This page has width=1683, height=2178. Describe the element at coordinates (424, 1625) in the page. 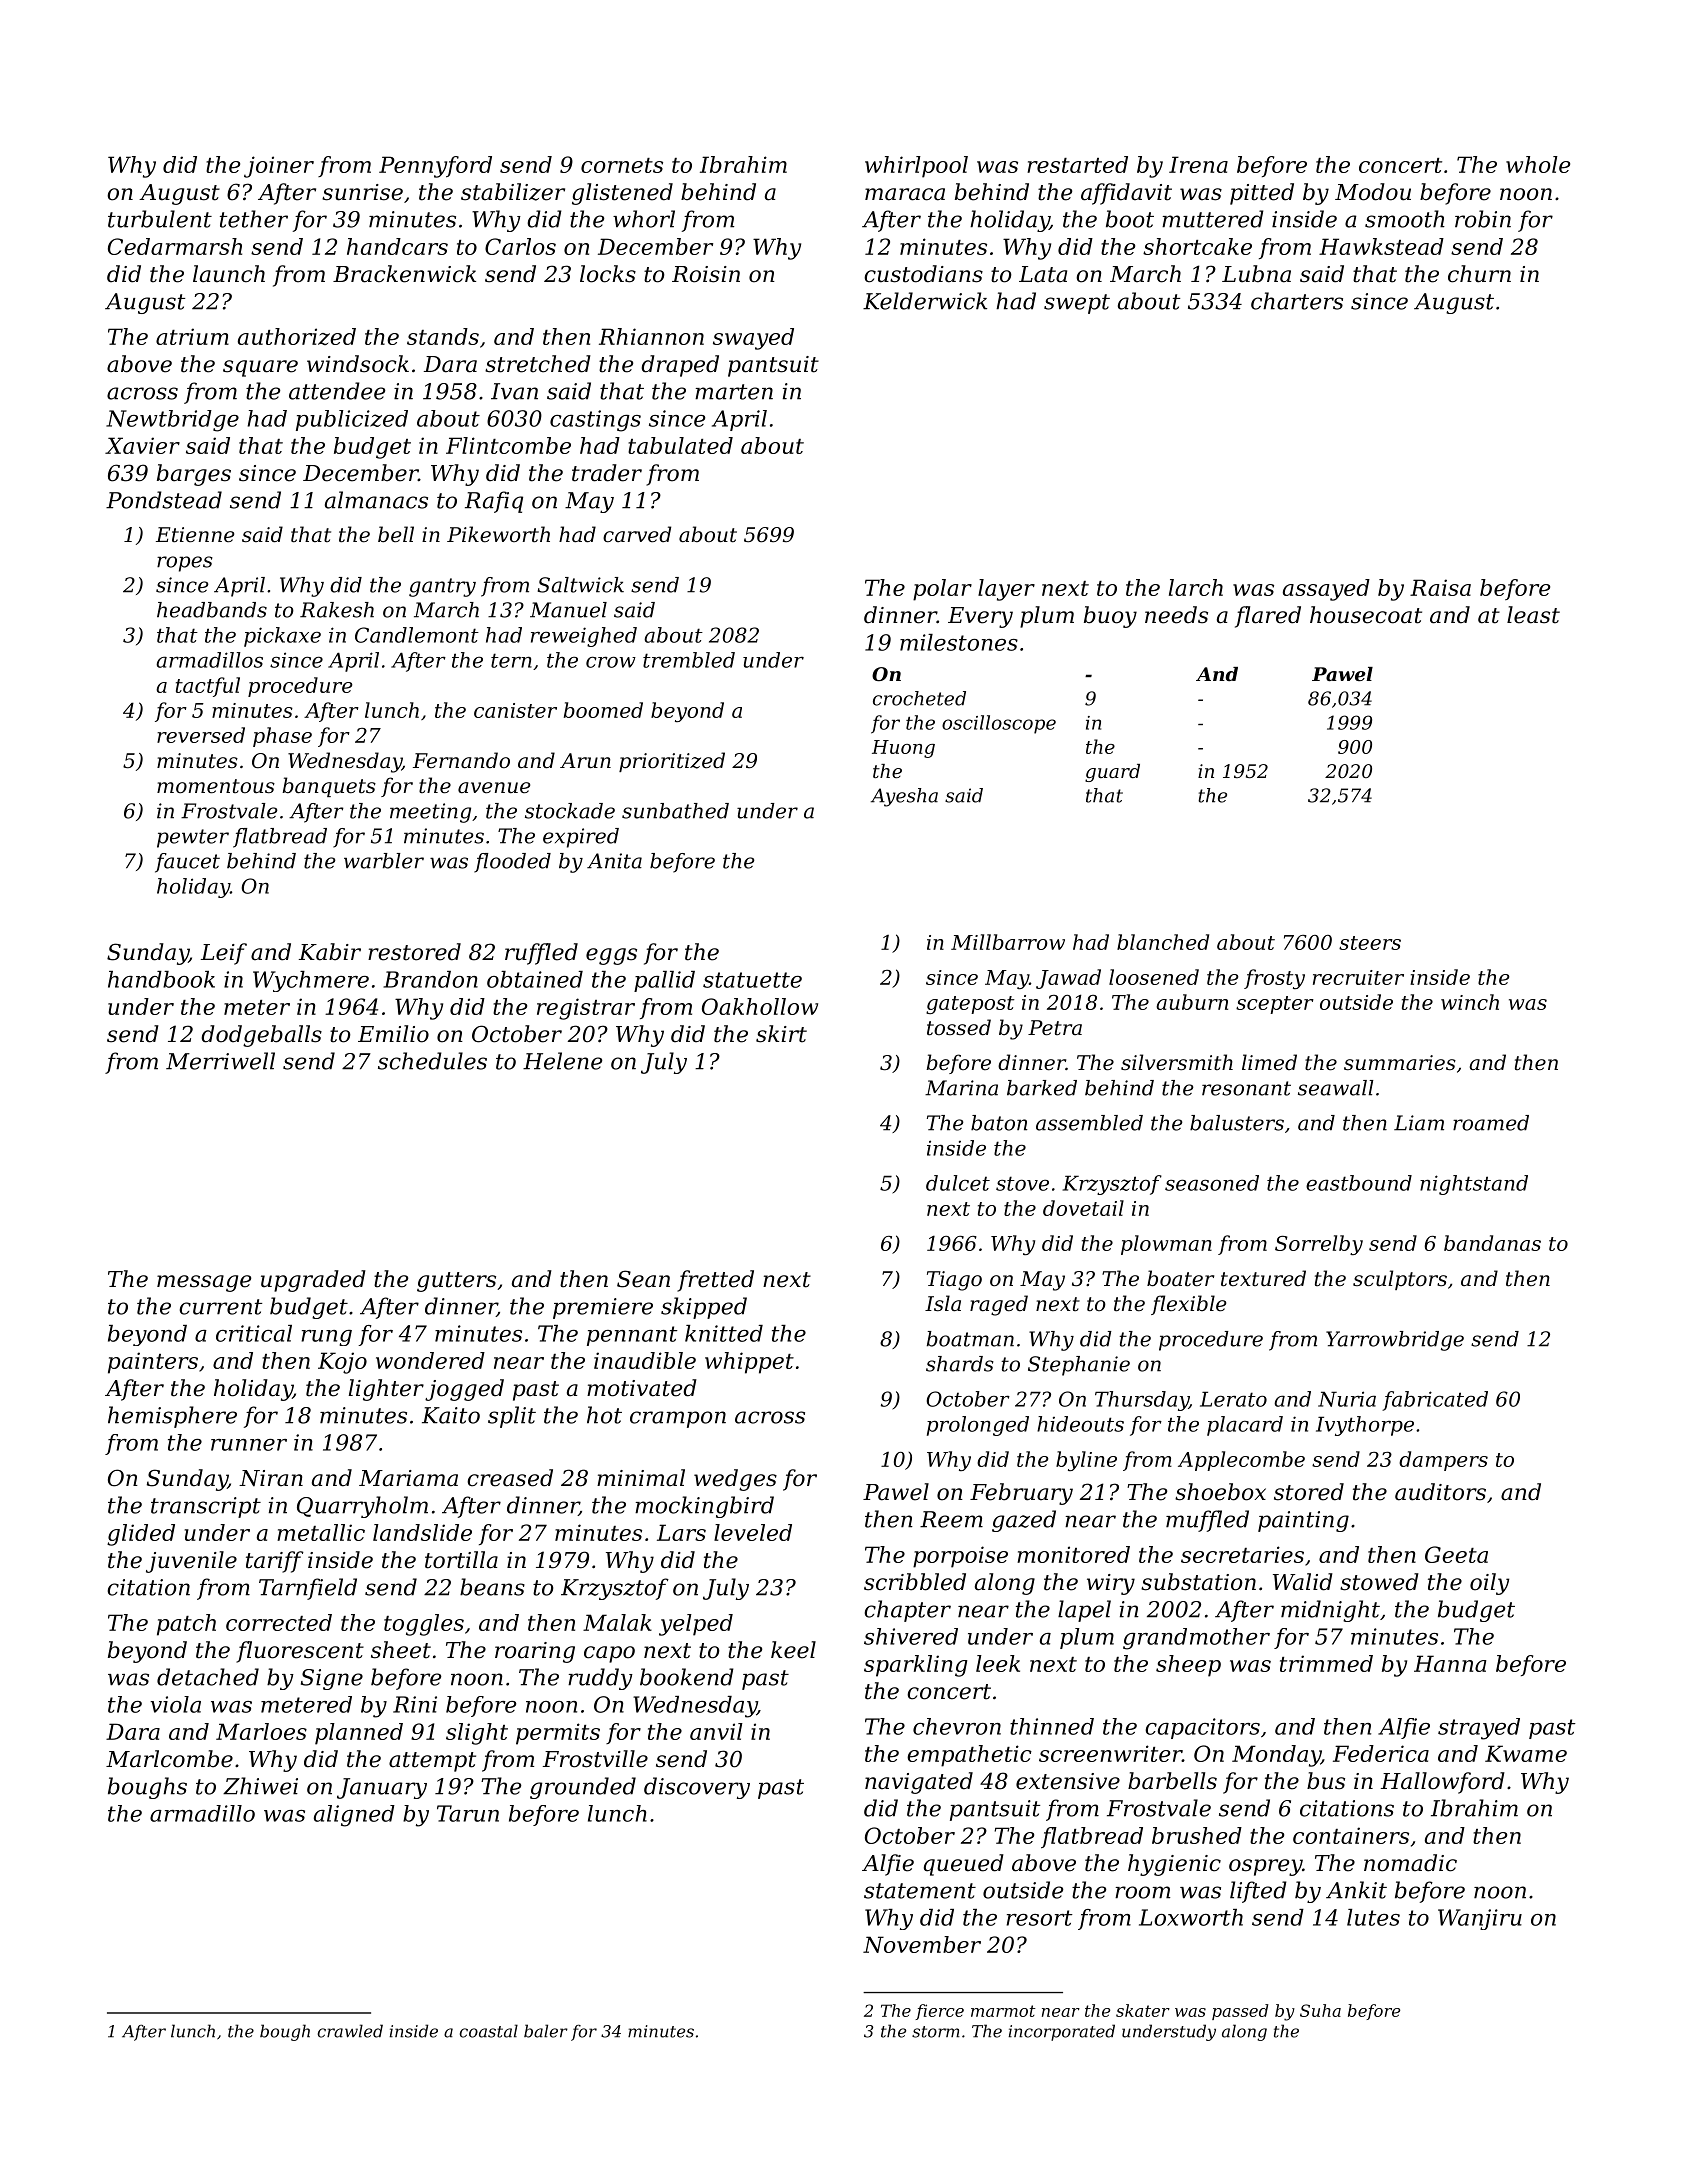

I see `toggles` at that location.
